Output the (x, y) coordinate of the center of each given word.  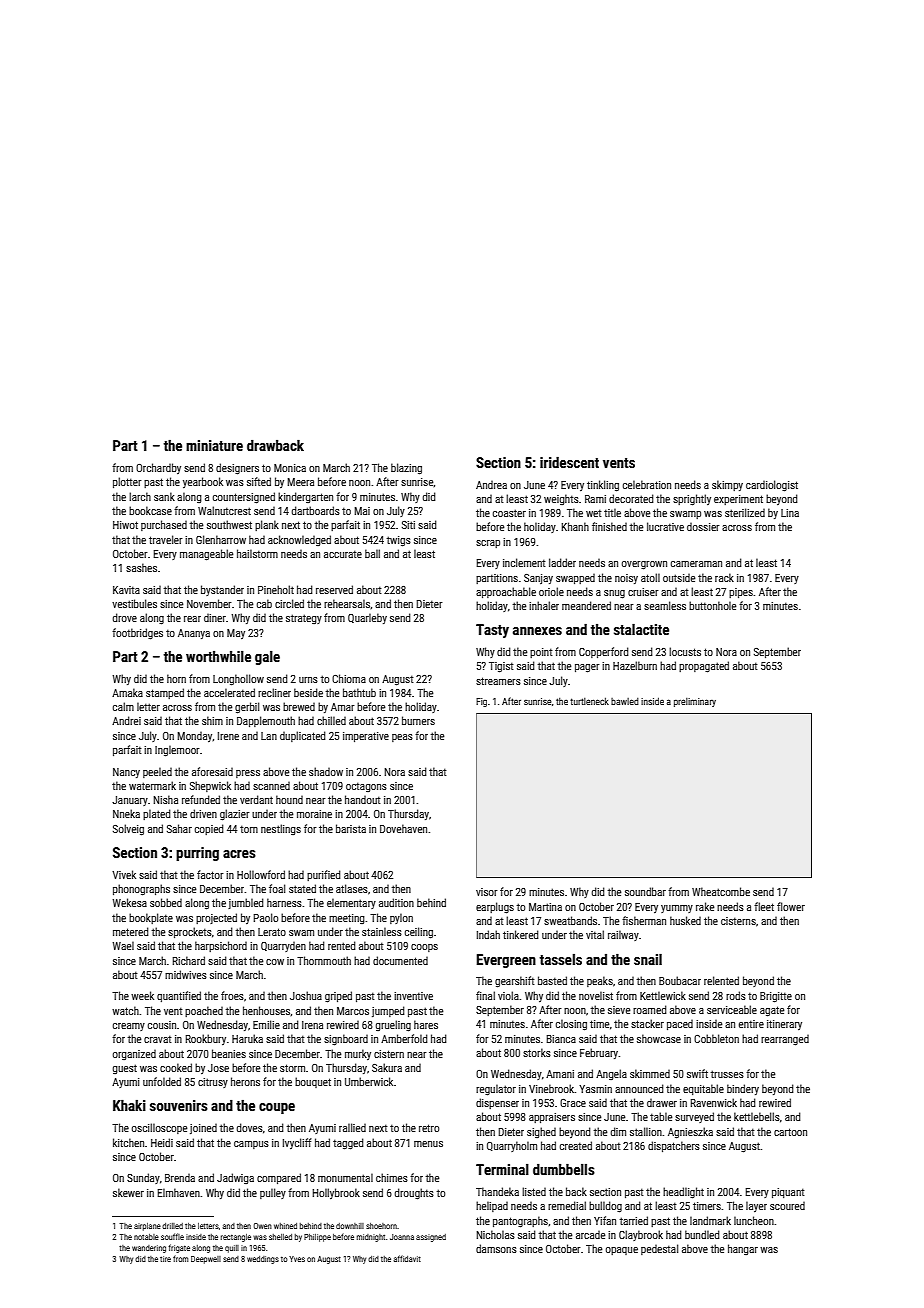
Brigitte (776, 997)
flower (791, 906)
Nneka (126, 813)
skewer (128, 1192)
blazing (406, 469)
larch (140, 496)
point (541, 653)
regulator (496, 1090)
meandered (586, 605)
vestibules (134, 603)
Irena (312, 1025)
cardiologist (772, 486)
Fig (481, 702)
